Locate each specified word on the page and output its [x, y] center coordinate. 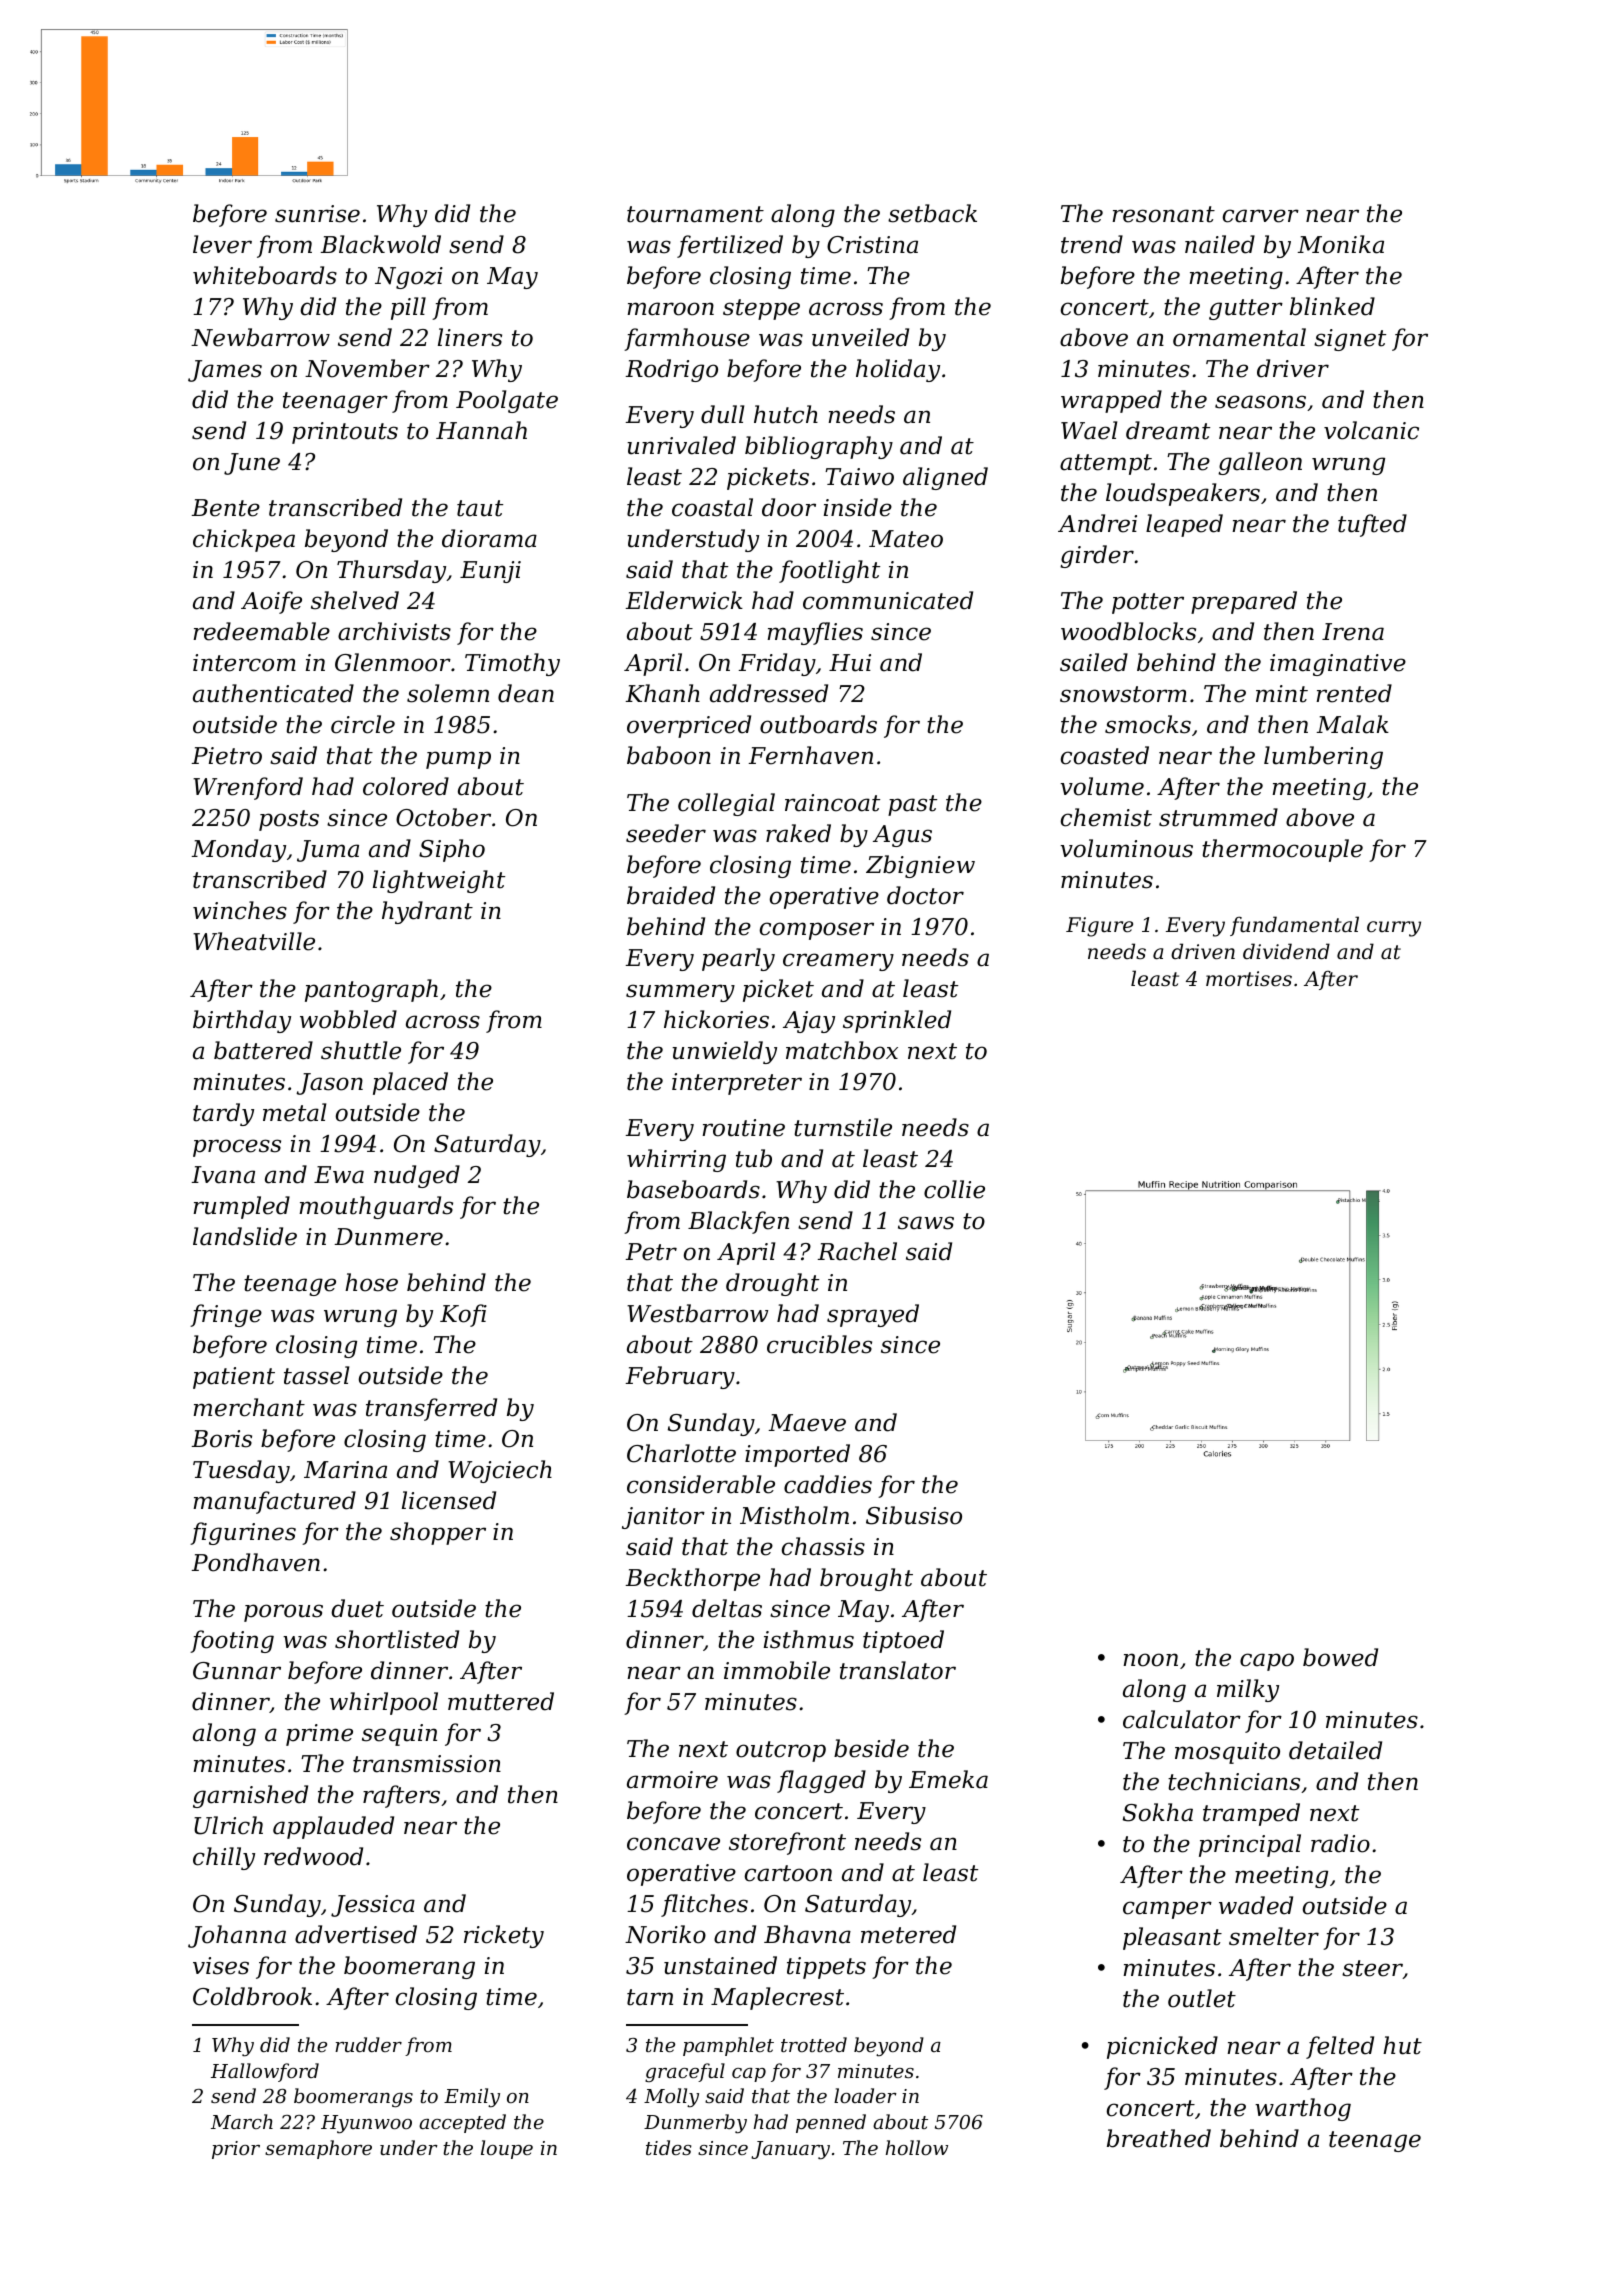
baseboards [693, 1189]
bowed [1340, 1657]
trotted [814, 2044]
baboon [669, 755]
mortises [1249, 979]
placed [410, 1083]
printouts [345, 433]
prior [236, 2150]
